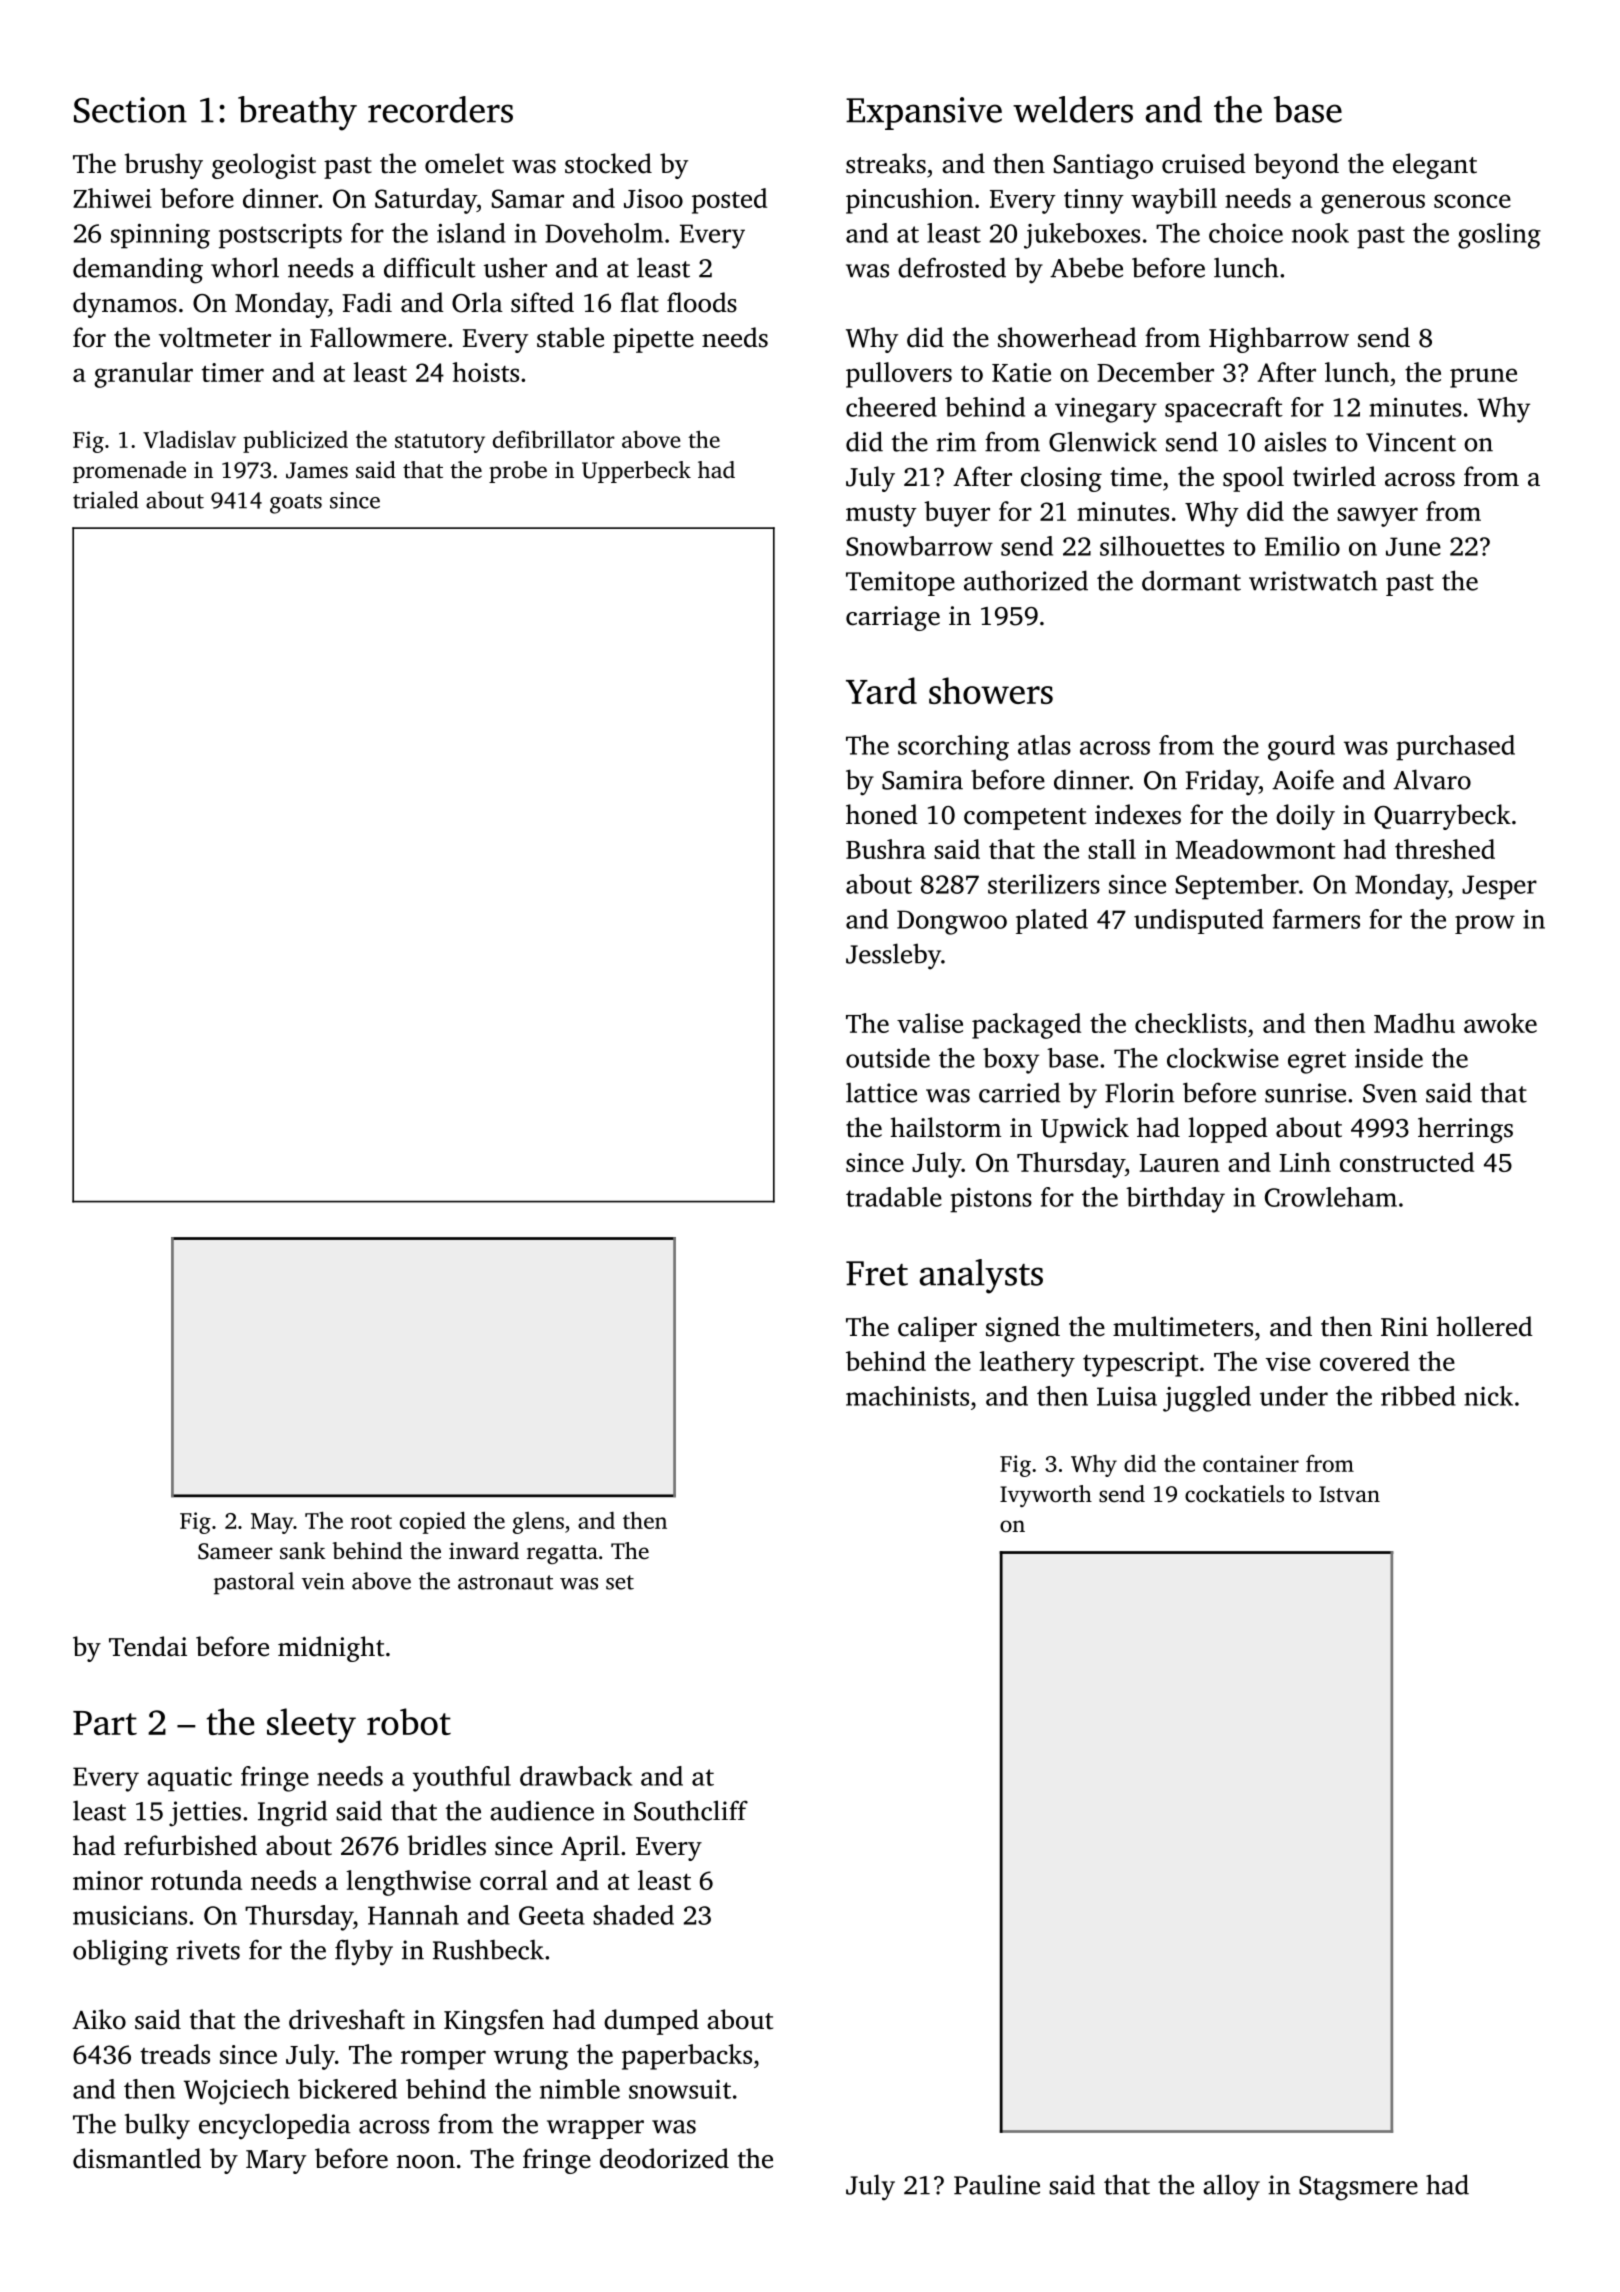 The height and width of the page is (2292, 1620). What do you see at coordinates (1499, 236) in the page?
I see `gosling` at bounding box center [1499, 236].
